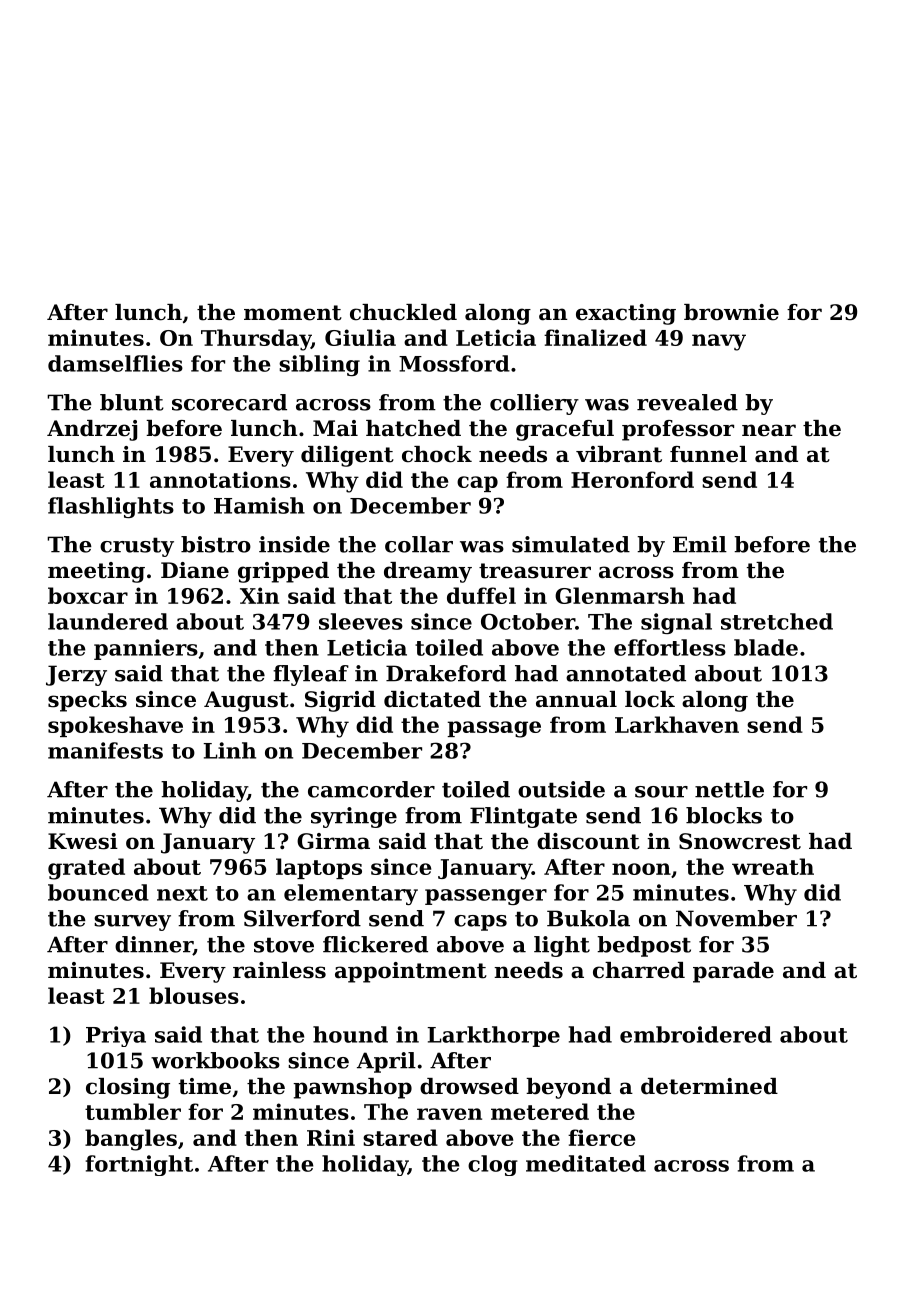 This page has width=908, height=1316. I want to click on stretched, so click(777, 621).
